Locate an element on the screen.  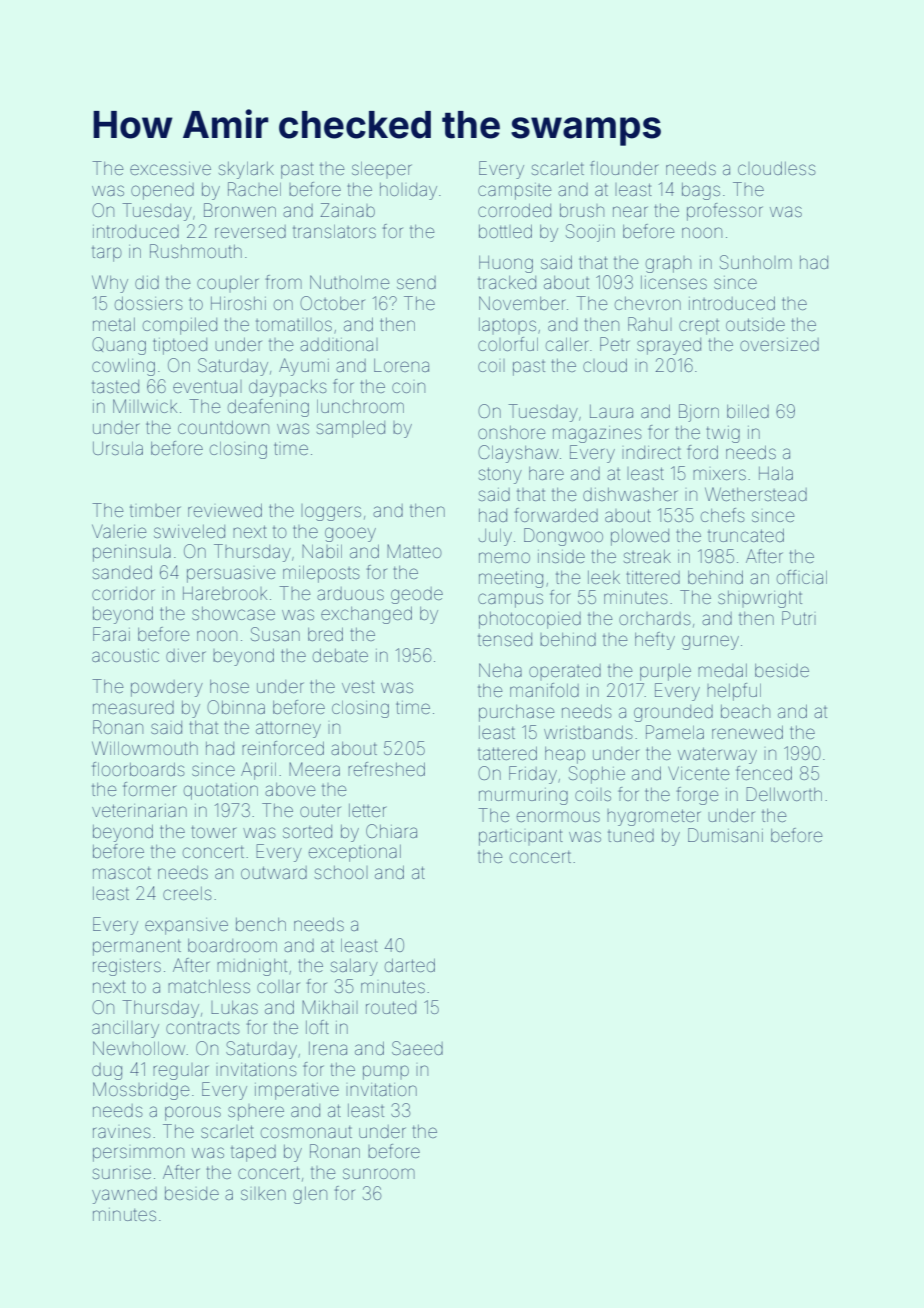
Saeed is located at coordinates (417, 1048).
